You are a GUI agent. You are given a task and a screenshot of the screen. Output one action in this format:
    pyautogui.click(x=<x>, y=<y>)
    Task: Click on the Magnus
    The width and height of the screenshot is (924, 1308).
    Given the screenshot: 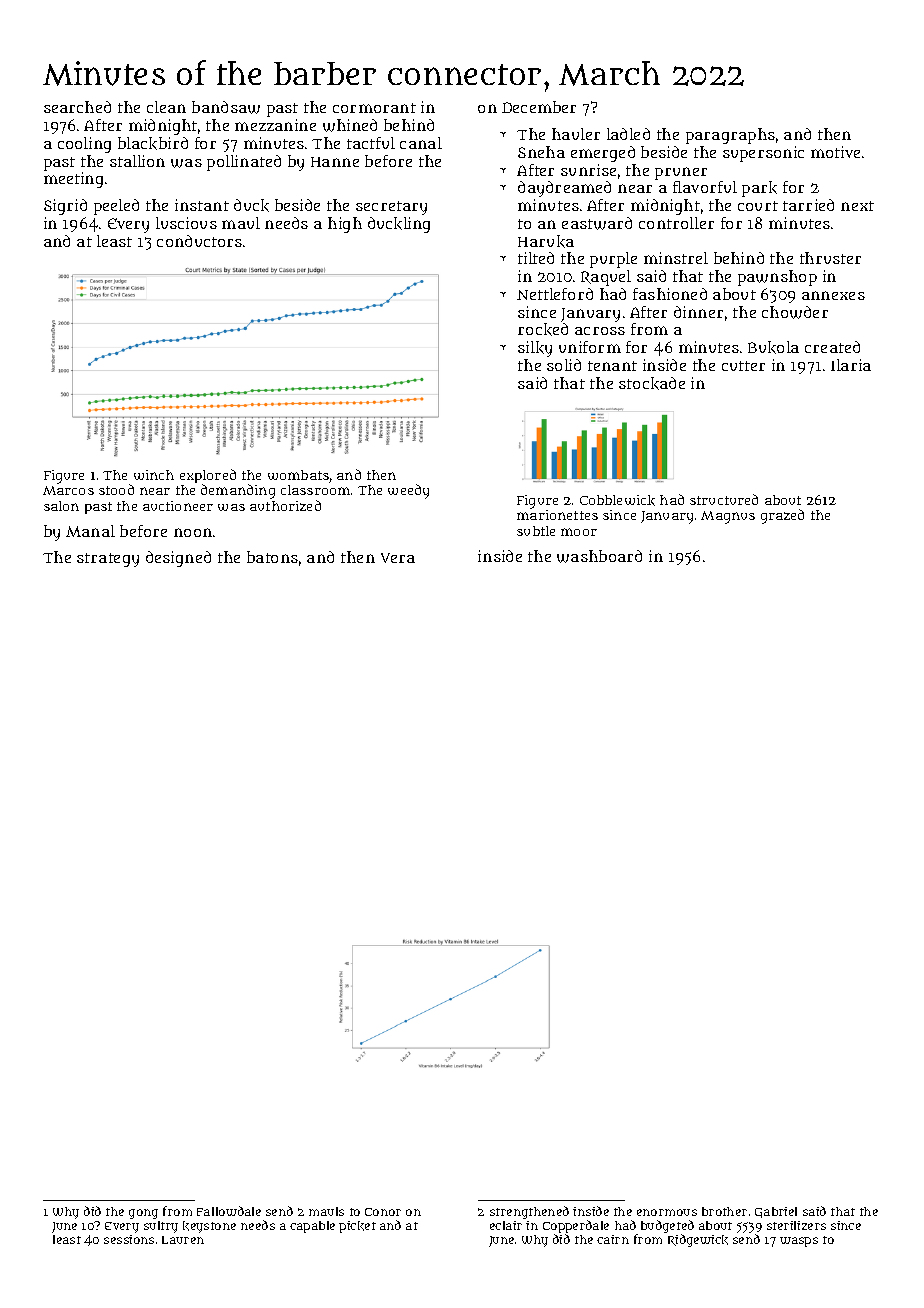 What is the action you would take?
    pyautogui.click(x=728, y=517)
